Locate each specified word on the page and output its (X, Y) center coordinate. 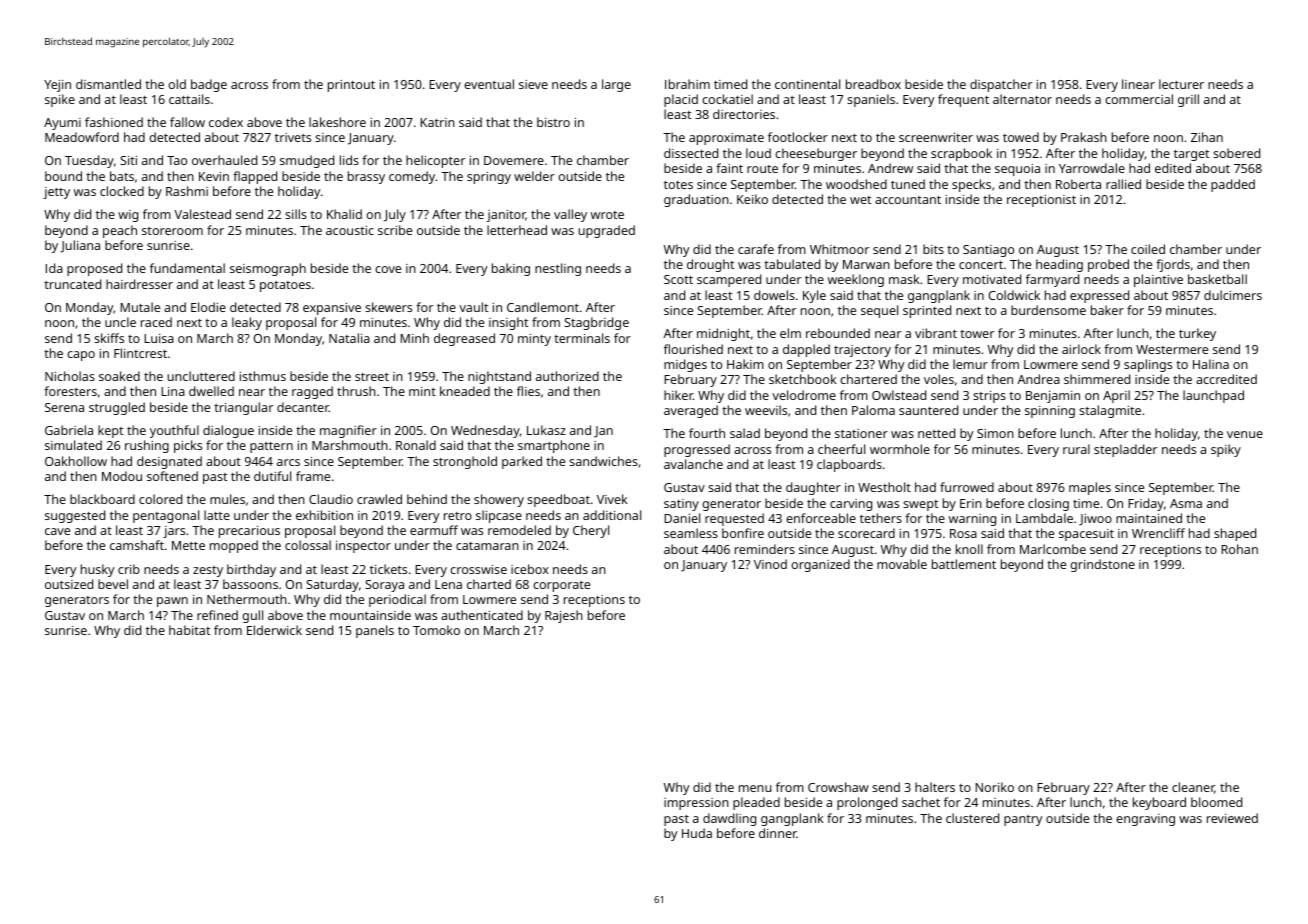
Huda (697, 833)
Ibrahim (687, 84)
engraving (1145, 820)
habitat (189, 630)
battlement (964, 564)
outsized (69, 584)
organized (820, 565)
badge (209, 85)
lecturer (1181, 84)
